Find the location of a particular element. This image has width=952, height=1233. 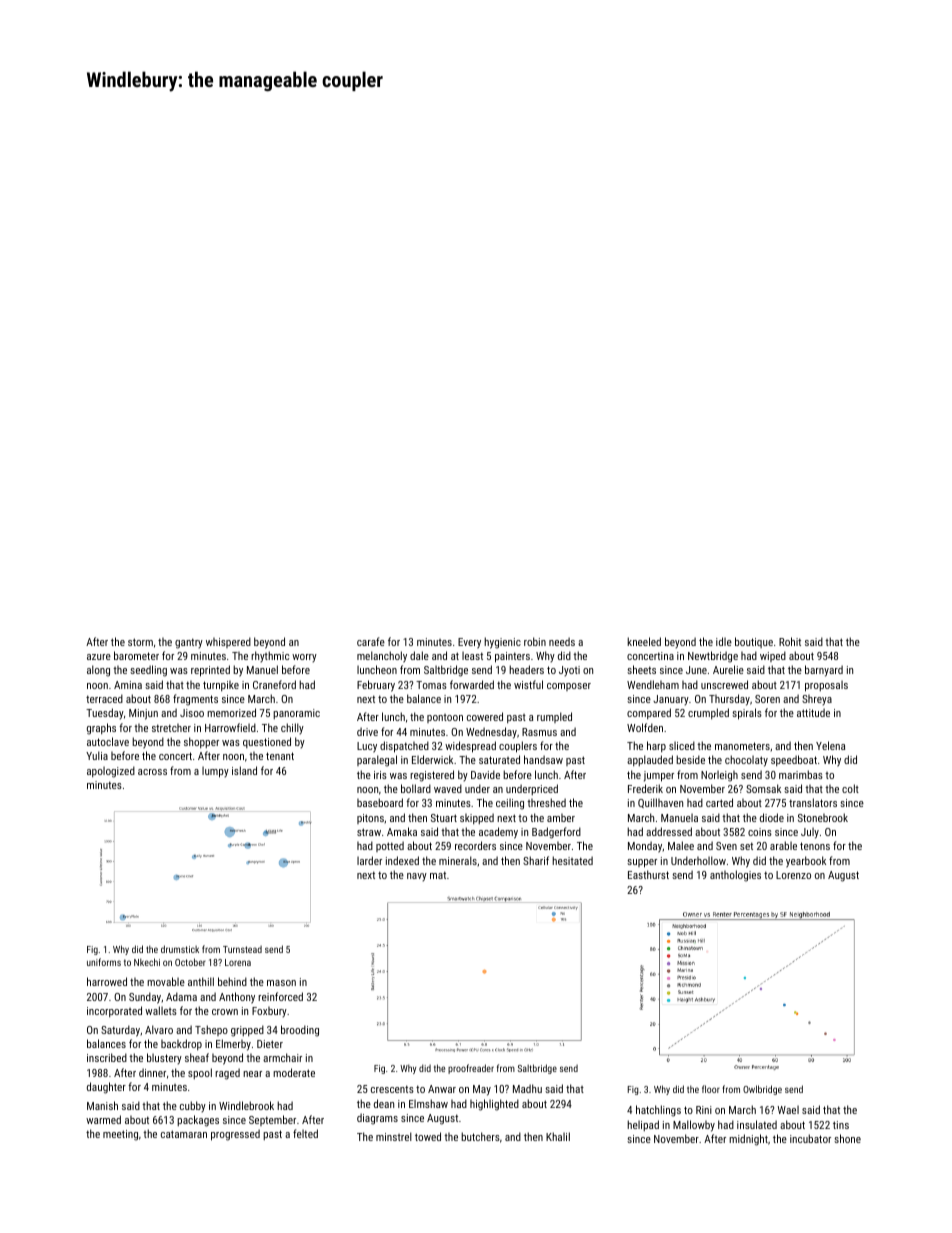

drumstick is located at coordinates (180, 949).
